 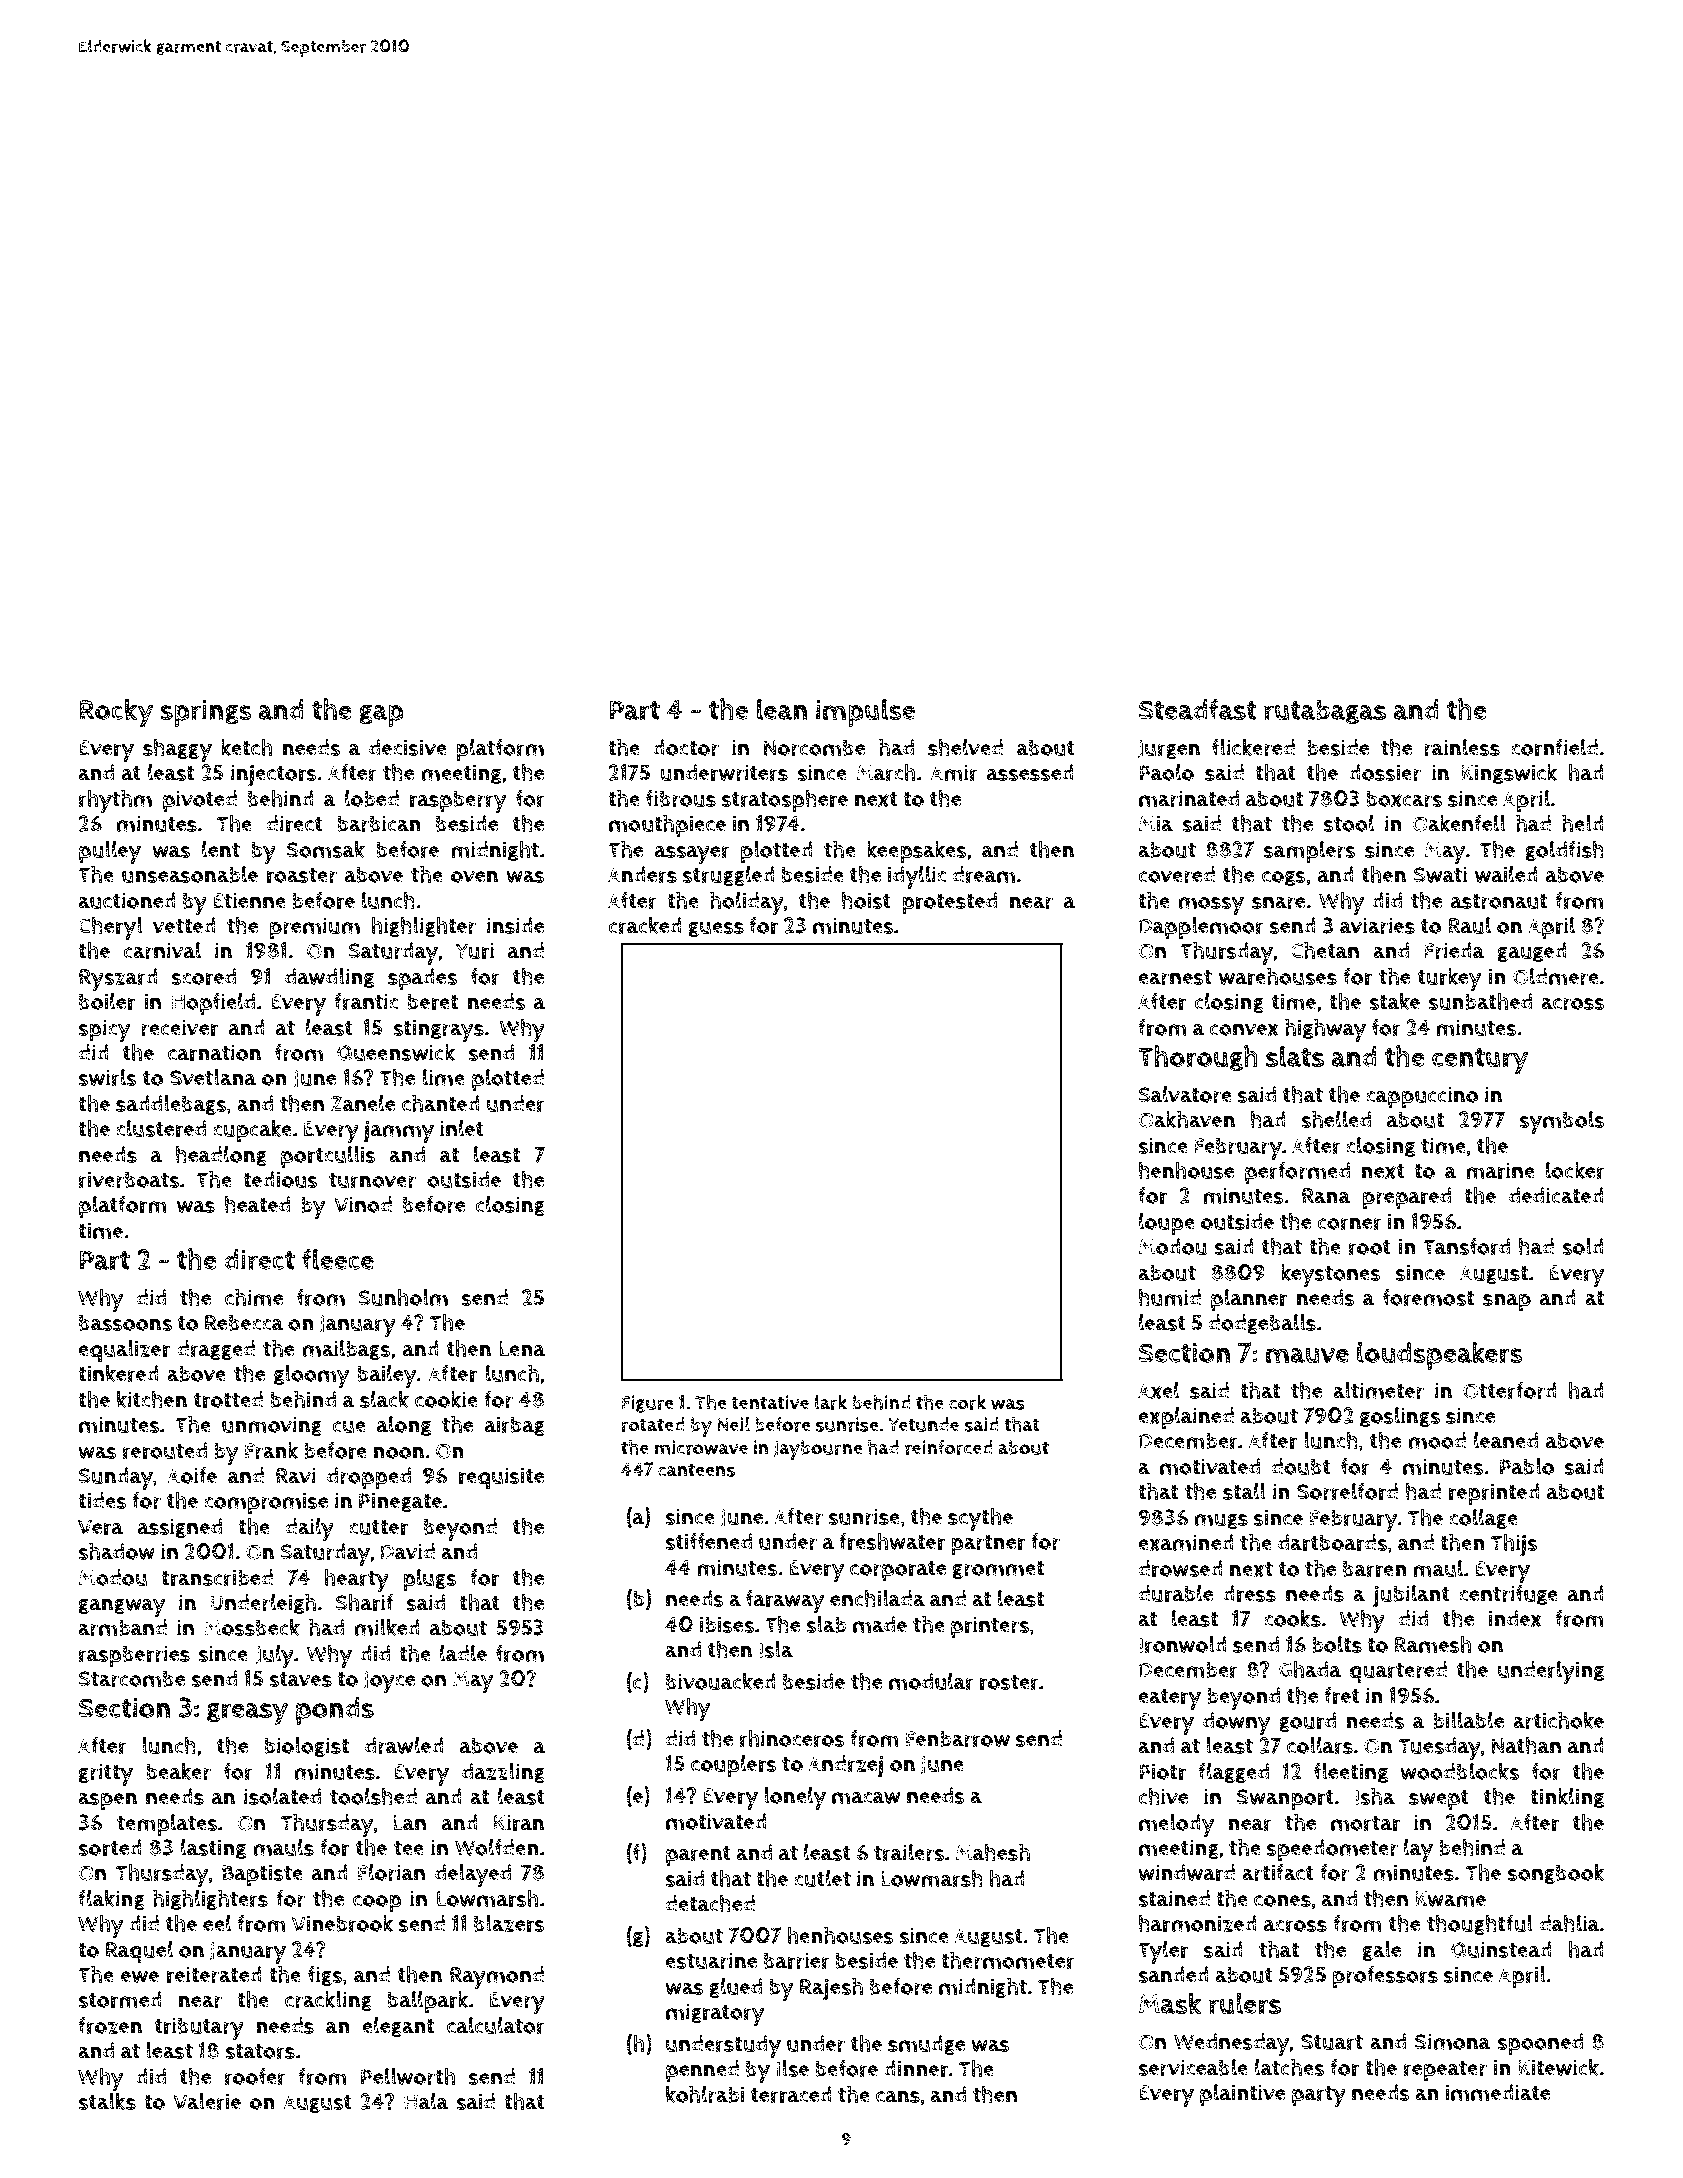 I want to click on jubilant, so click(x=1411, y=1596).
